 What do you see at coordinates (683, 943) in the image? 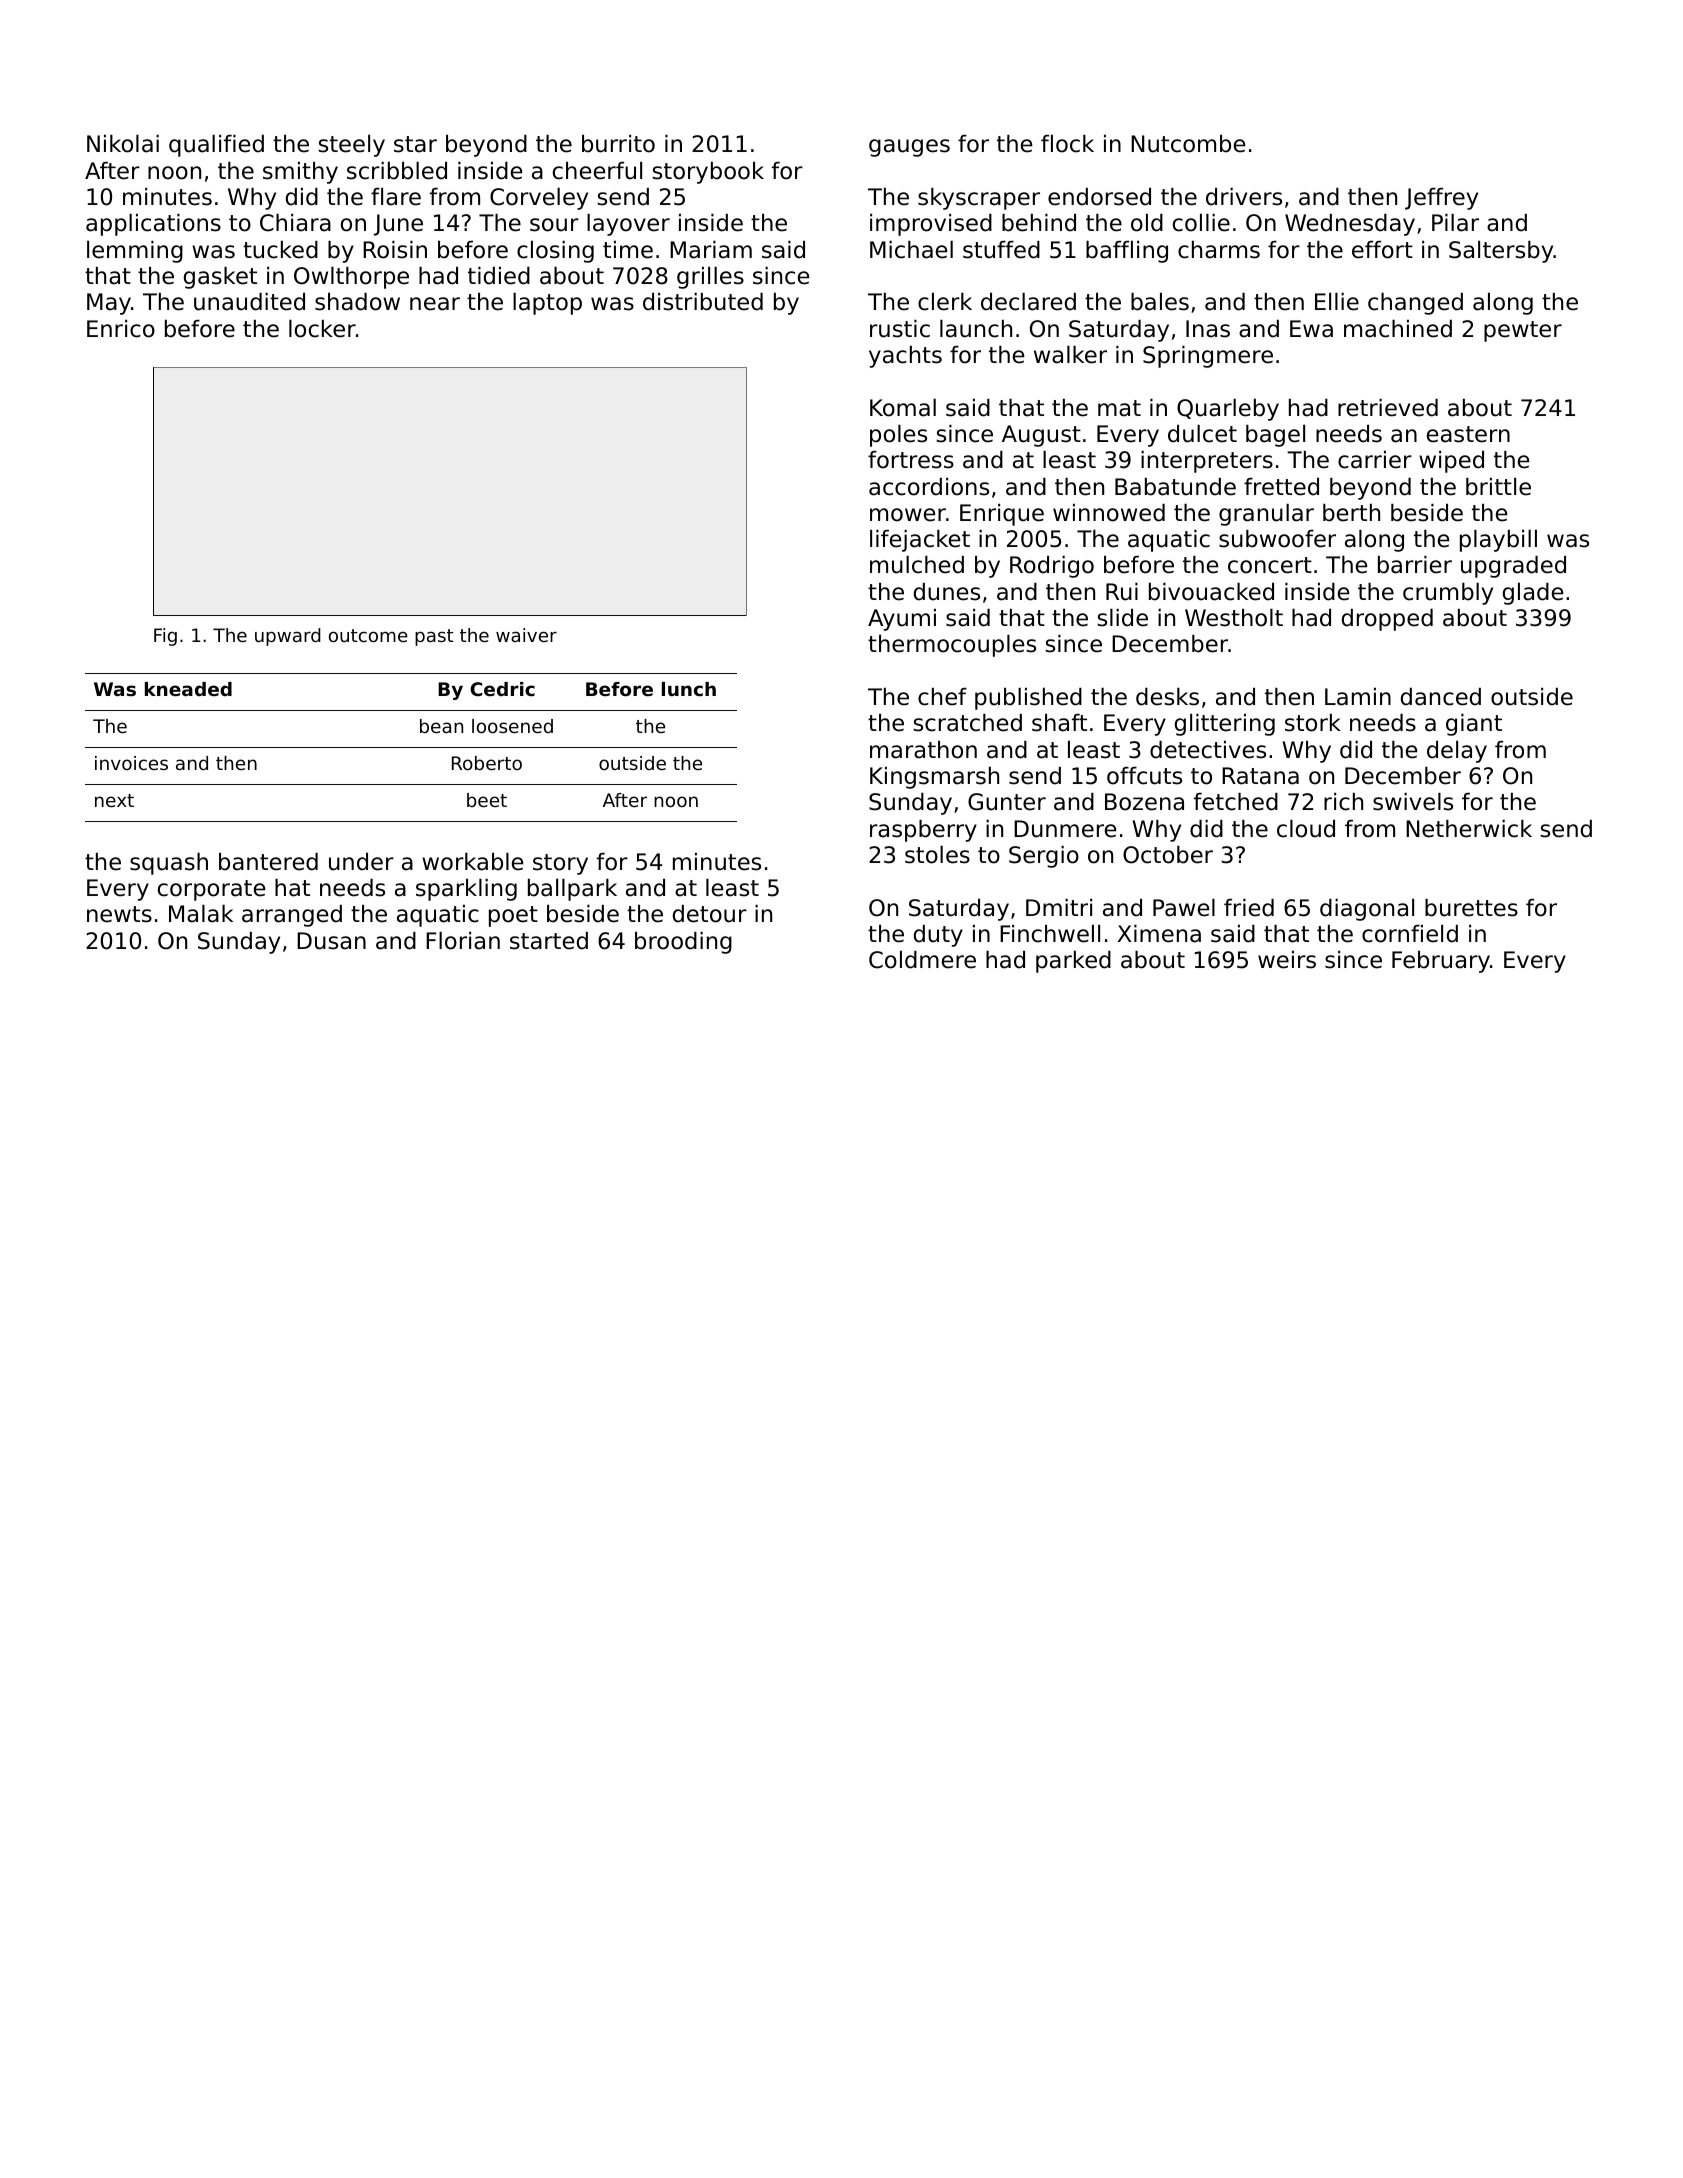
I see `brooding` at bounding box center [683, 943].
